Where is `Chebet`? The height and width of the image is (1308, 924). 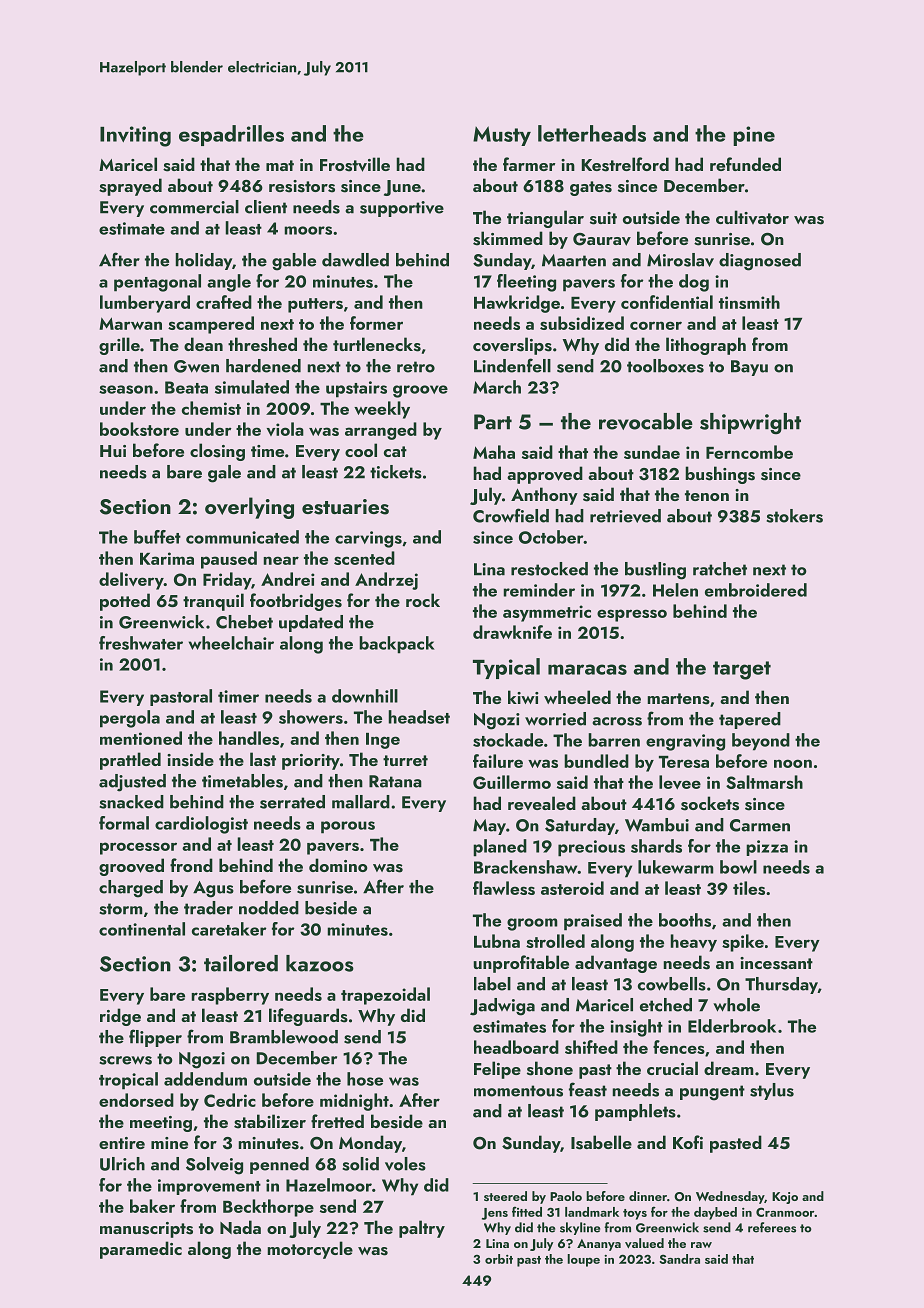
Chebet is located at coordinates (244, 622).
